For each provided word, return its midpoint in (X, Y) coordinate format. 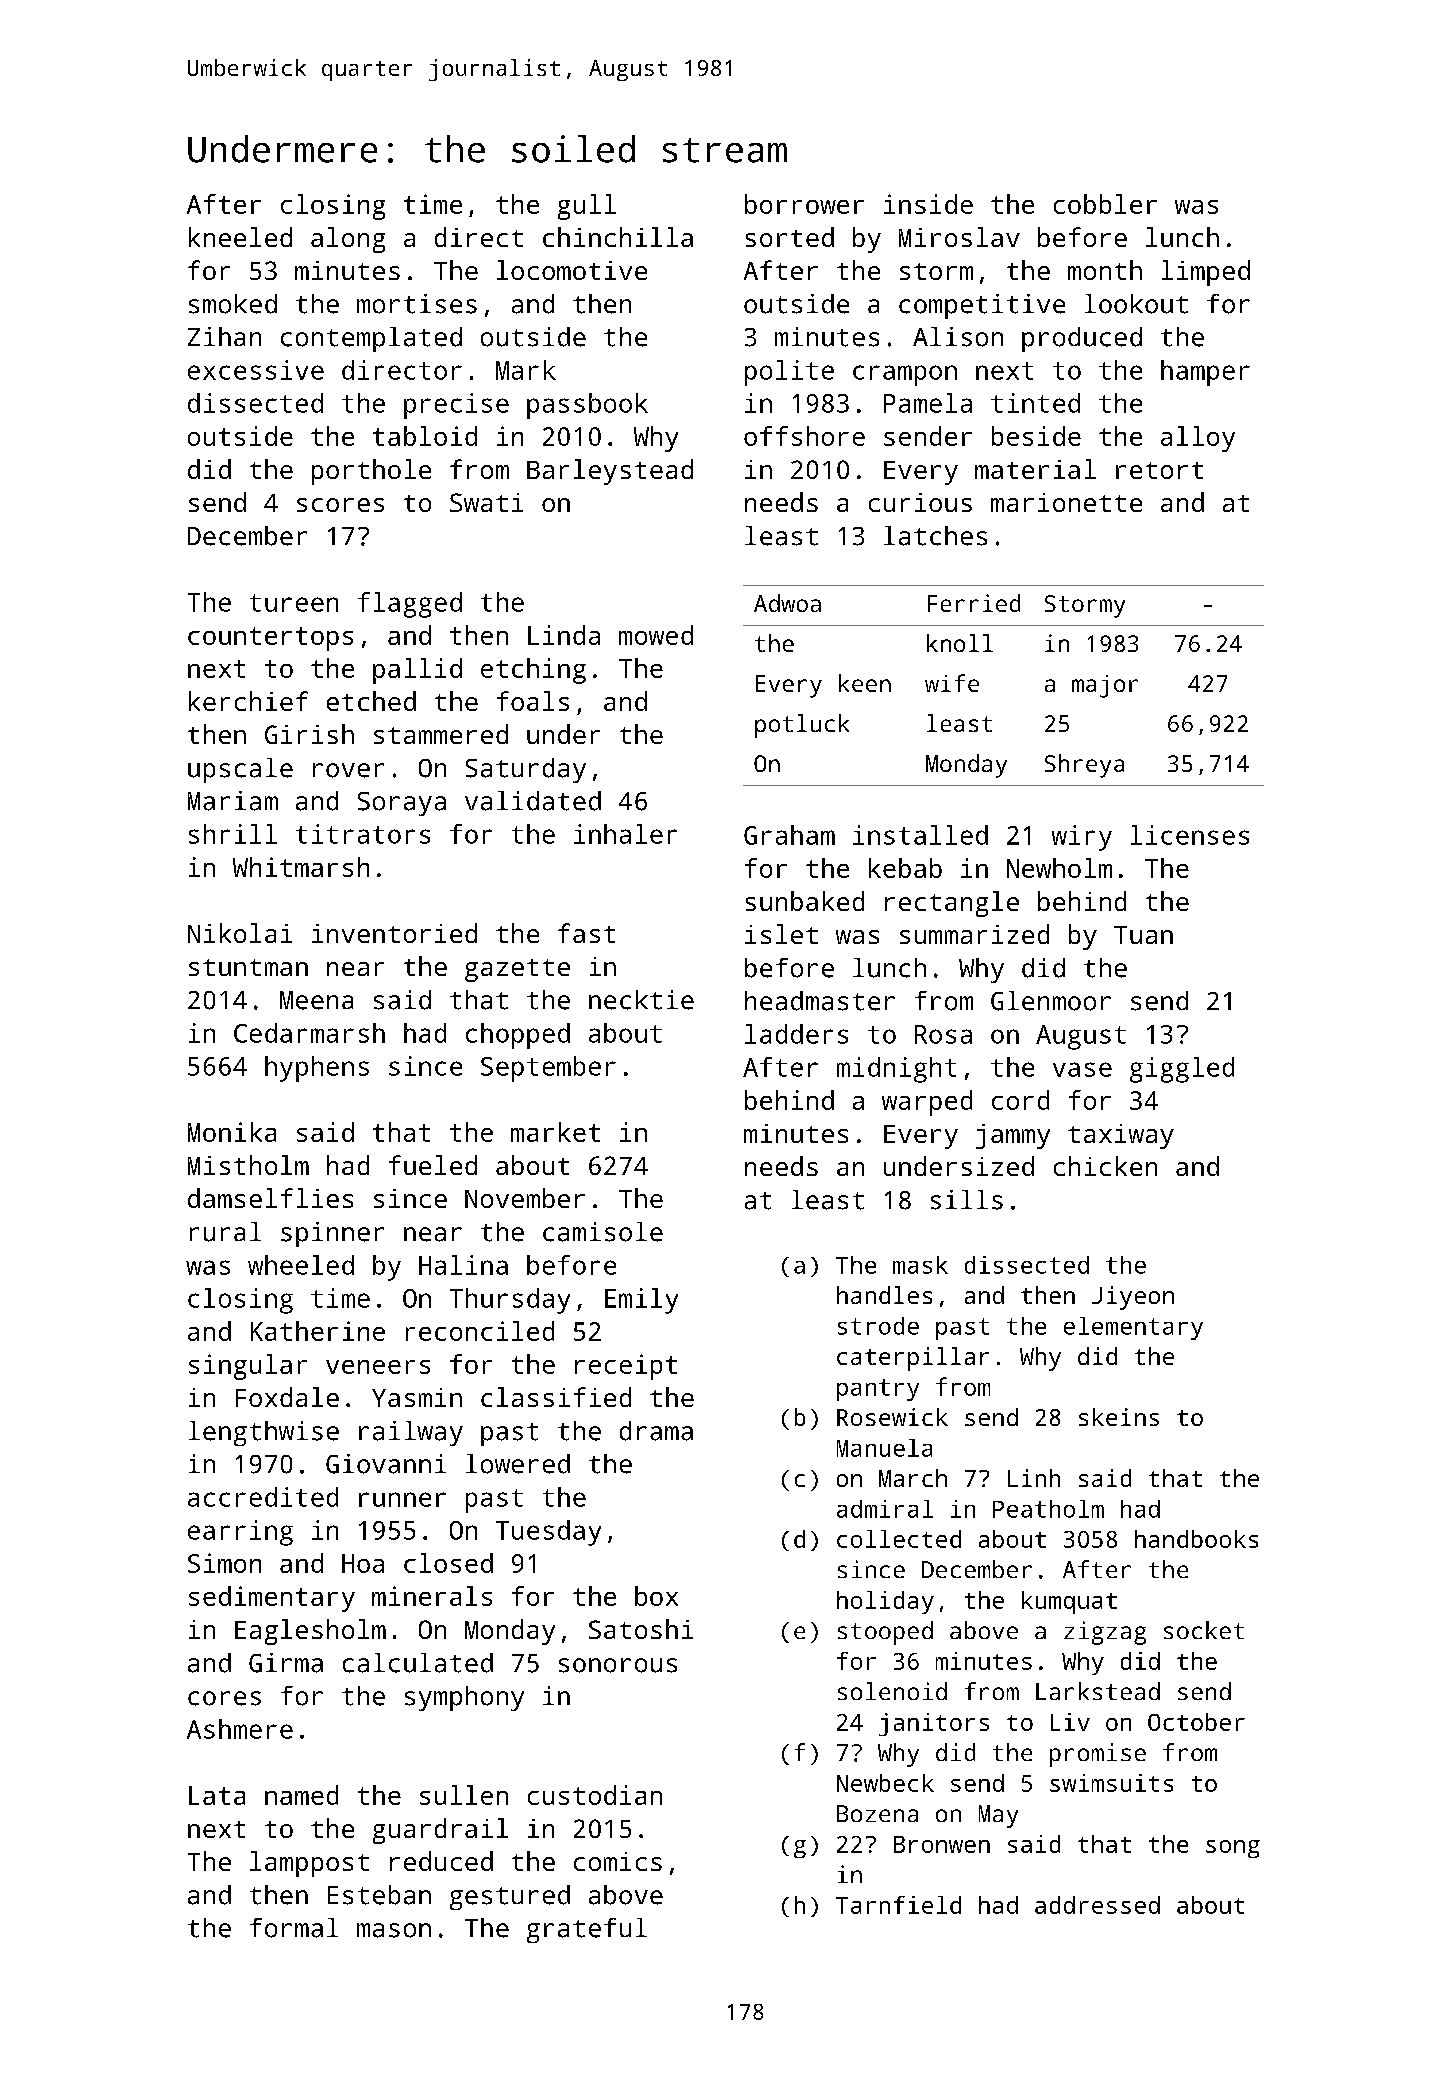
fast (586, 933)
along (348, 240)
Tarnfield (898, 1905)
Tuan (1143, 935)
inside (928, 204)
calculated (418, 1663)
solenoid (892, 1691)
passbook (587, 406)
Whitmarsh (301, 867)
